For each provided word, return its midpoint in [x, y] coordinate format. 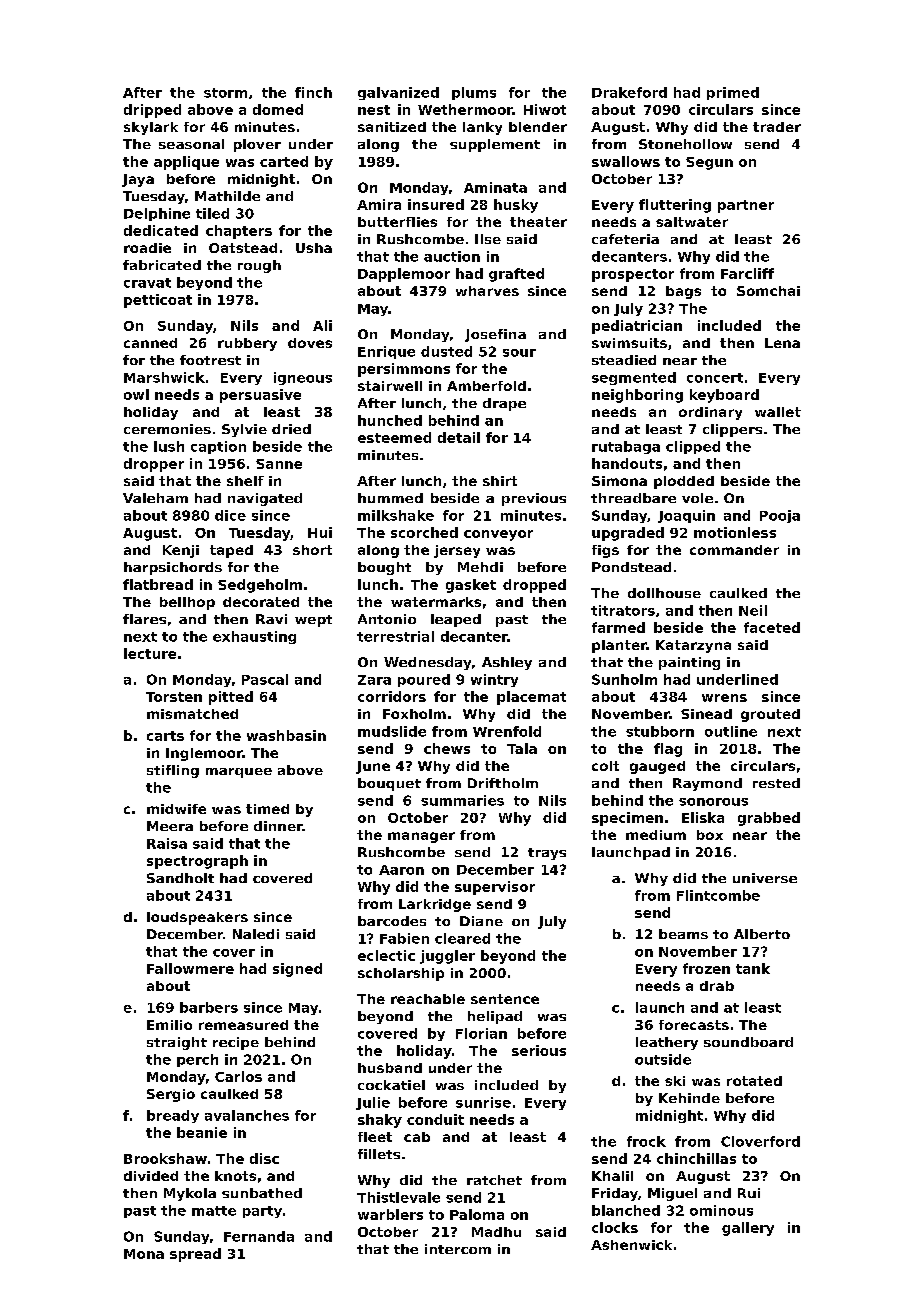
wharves [487, 291]
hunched [390, 420]
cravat [147, 283]
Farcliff [747, 273]
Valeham [155, 498]
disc [264, 1158]
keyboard [724, 396]
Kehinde [689, 1098]
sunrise [483, 1102]
